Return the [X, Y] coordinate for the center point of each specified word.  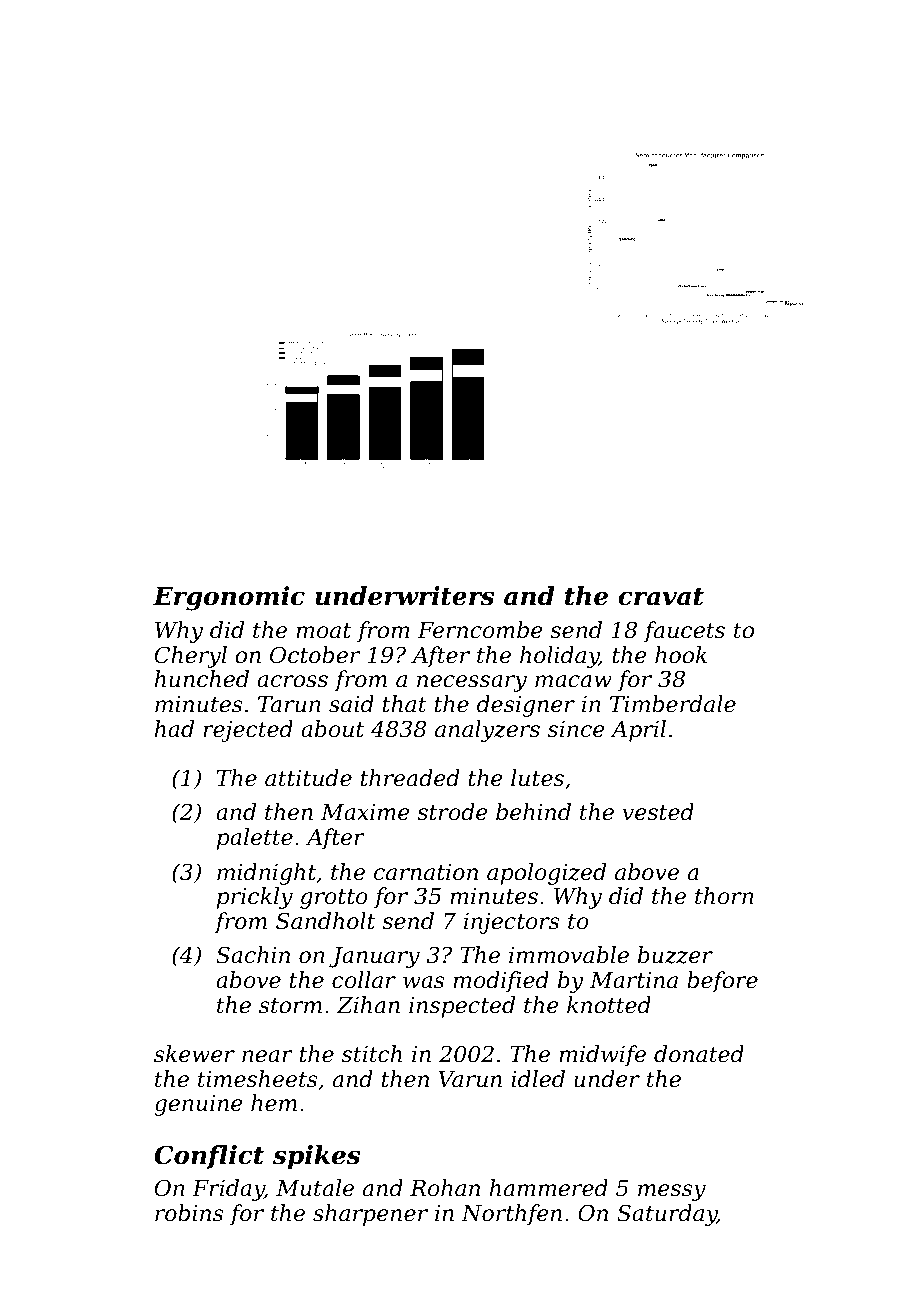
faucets [684, 632]
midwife [602, 1056]
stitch [372, 1054]
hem [274, 1103]
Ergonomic [229, 598]
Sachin [253, 955]
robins [189, 1213]
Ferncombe [480, 630]
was [423, 982]
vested [658, 812]
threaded [410, 778]
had [174, 729]
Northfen [511, 1215]
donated [699, 1054]
